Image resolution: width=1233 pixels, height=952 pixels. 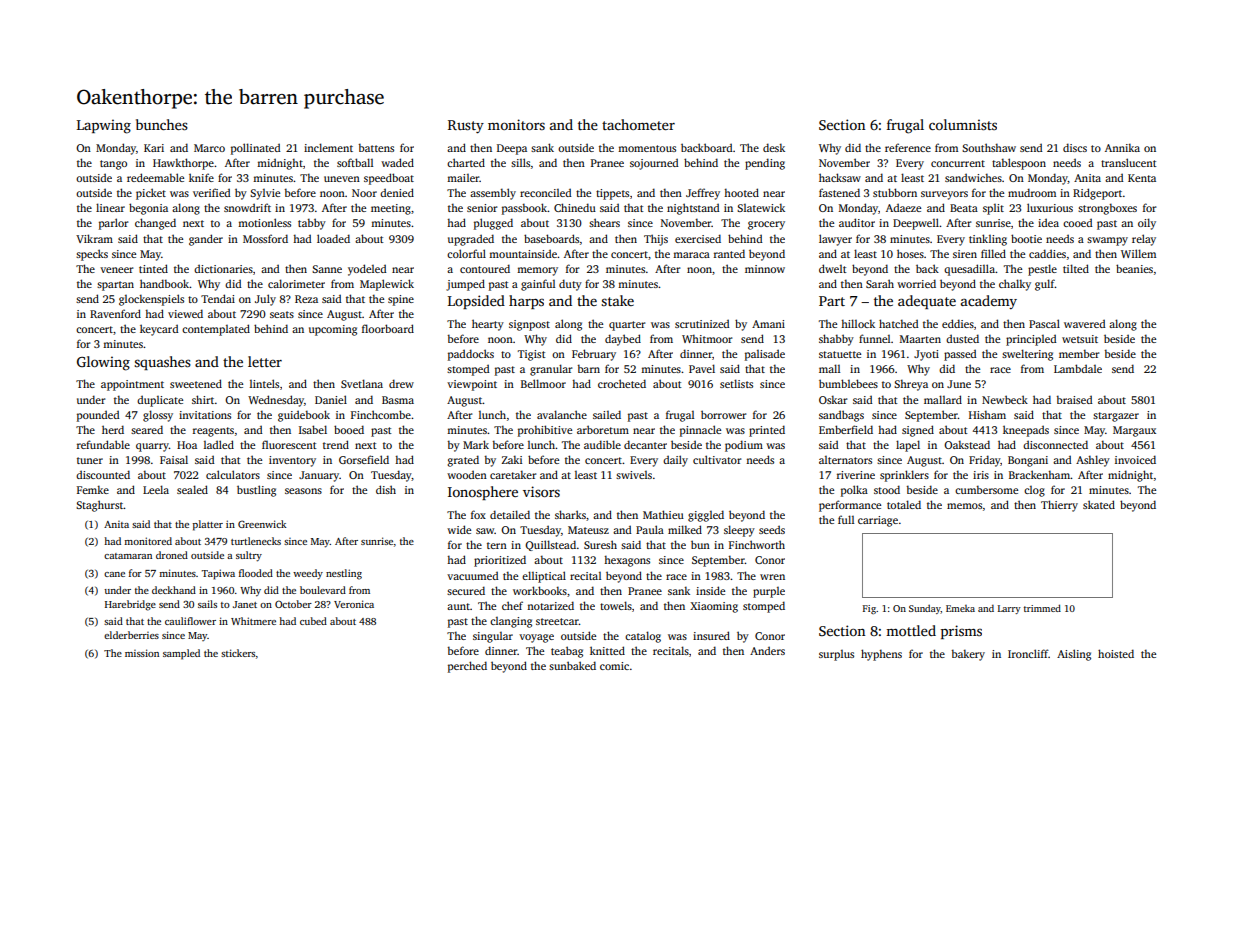 I want to click on Thierry, so click(x=1059, y=506).
